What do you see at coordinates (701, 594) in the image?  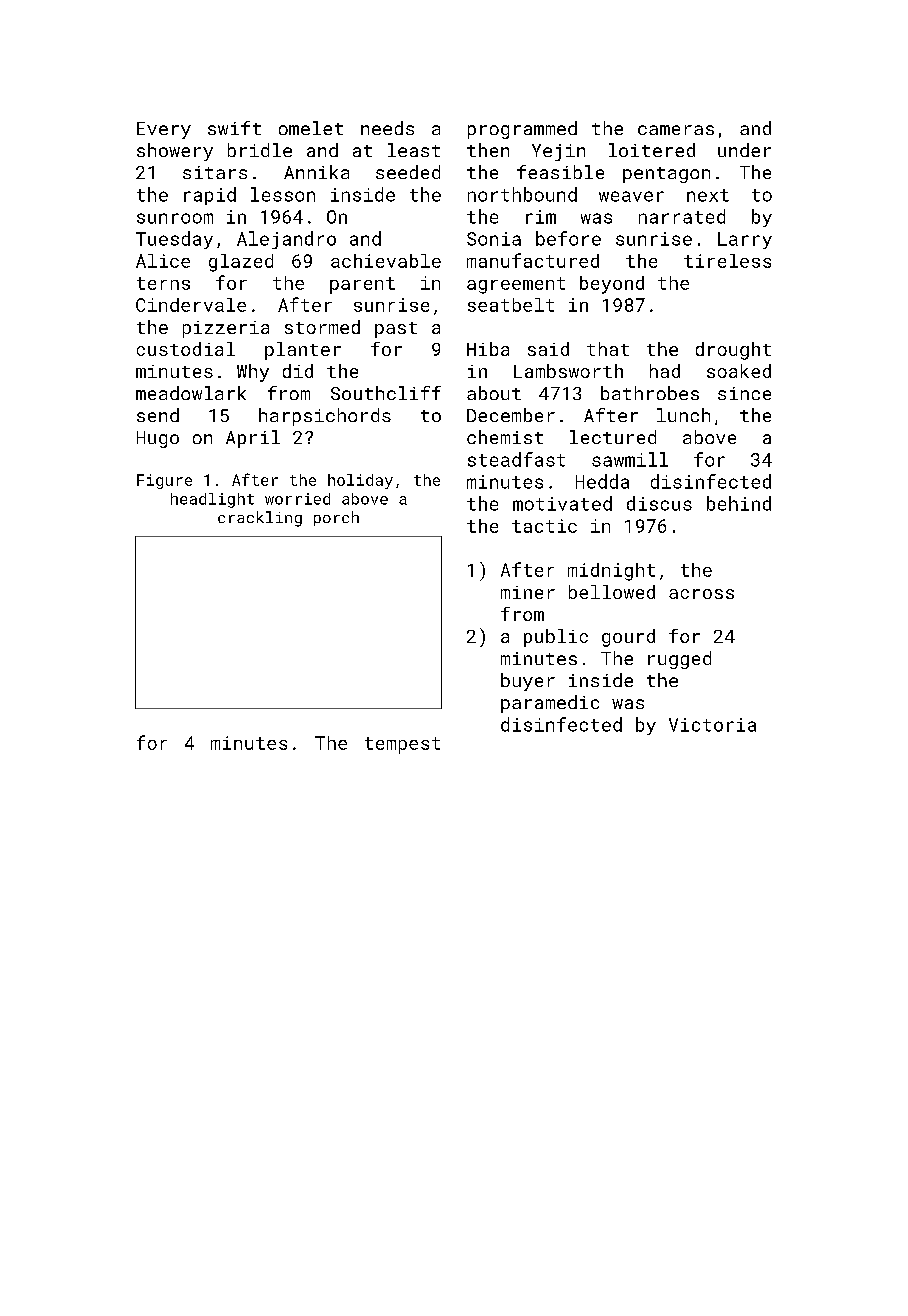 I see `across` at bounding box center [701, 594].
